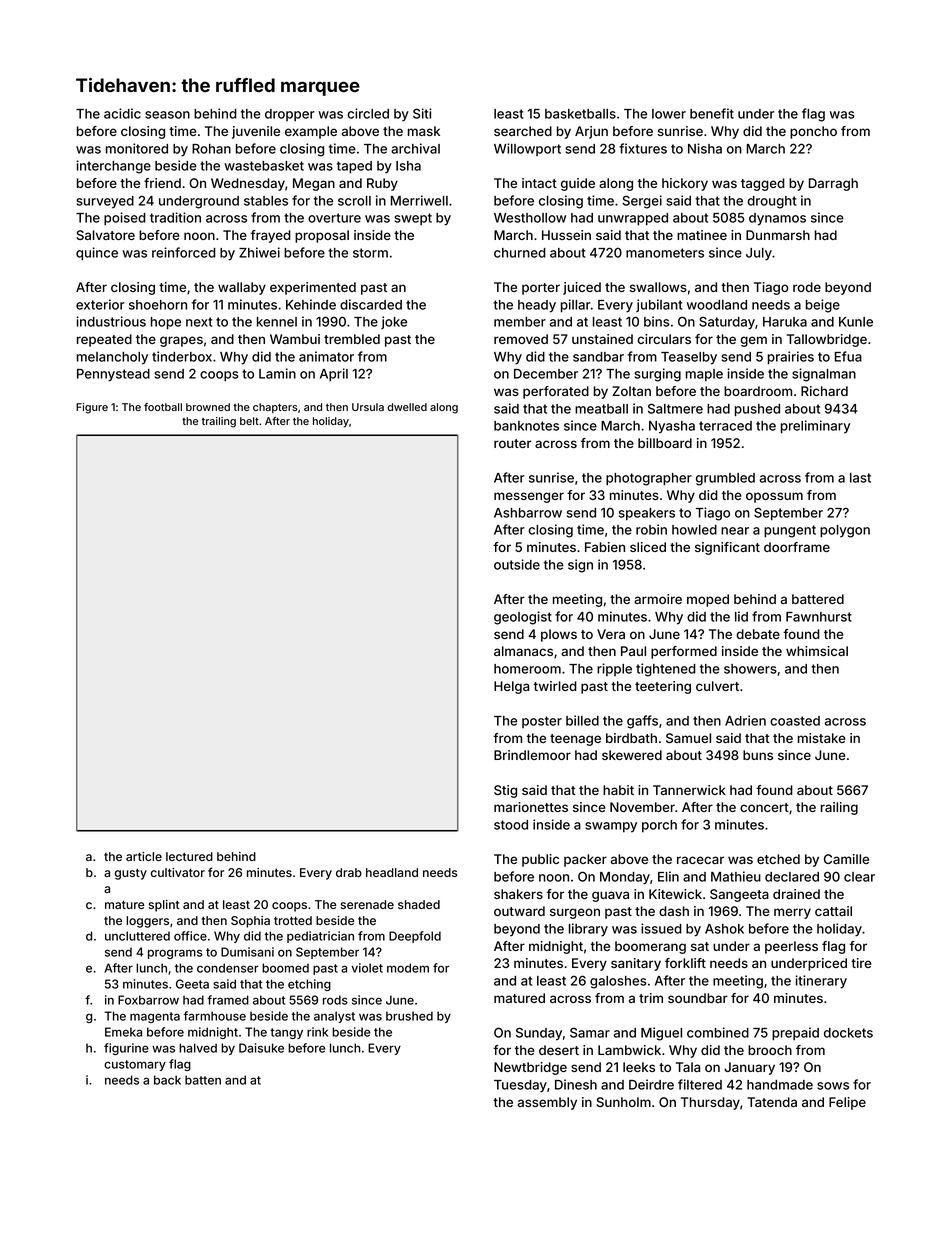  I want to click on belt, so click(249, 421).
